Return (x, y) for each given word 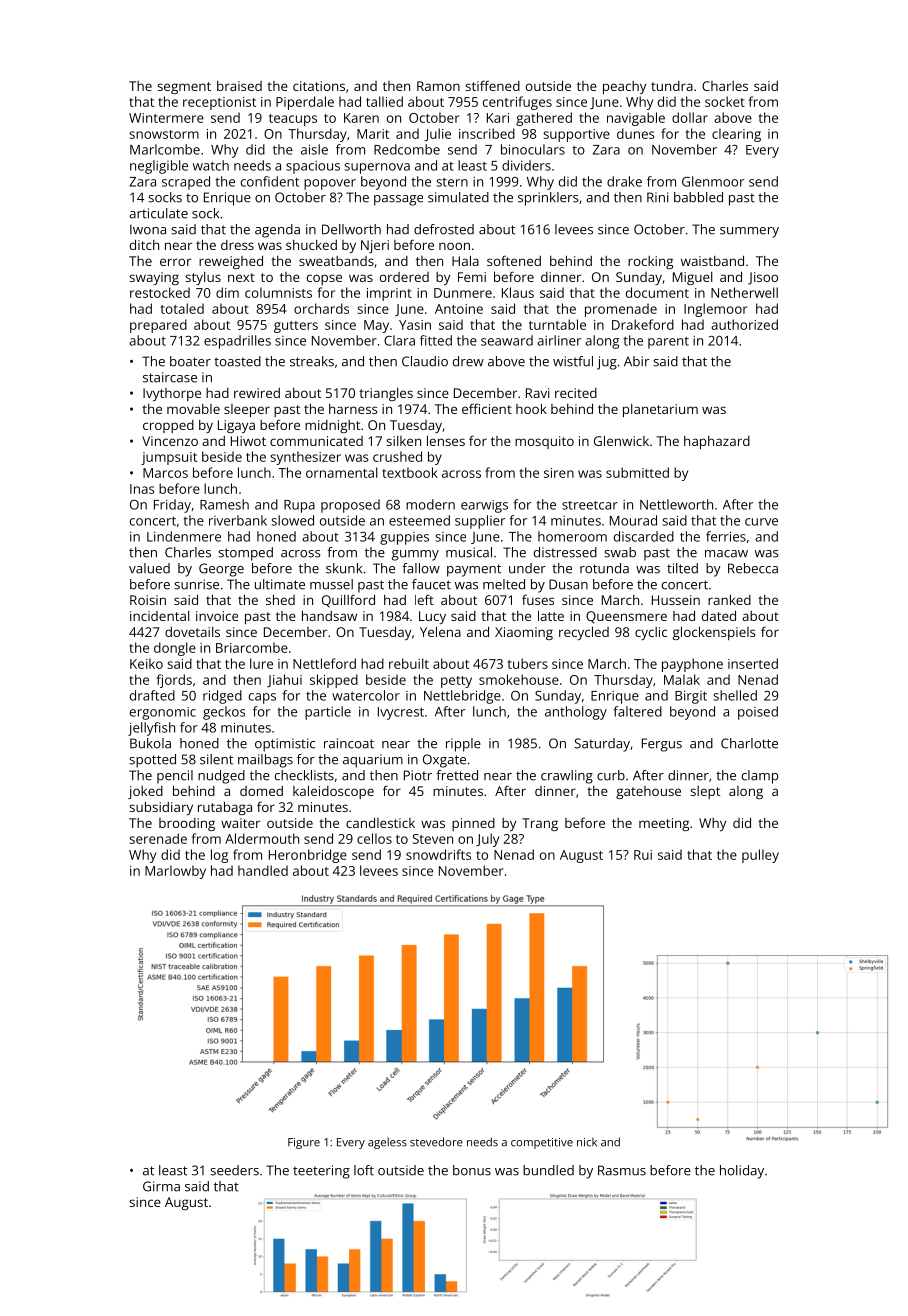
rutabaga (225, 808)
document (657, 292)
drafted (152, 695)
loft (364, 1170)
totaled (182, 308)
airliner (559, 340)
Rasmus (622, 1170)
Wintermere (166, 118)
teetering (321, 1172)
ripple (463, 745)
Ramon (438, 86)
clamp (760, 777)
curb (611, 775)
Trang (540, 824)
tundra (672, 86)
